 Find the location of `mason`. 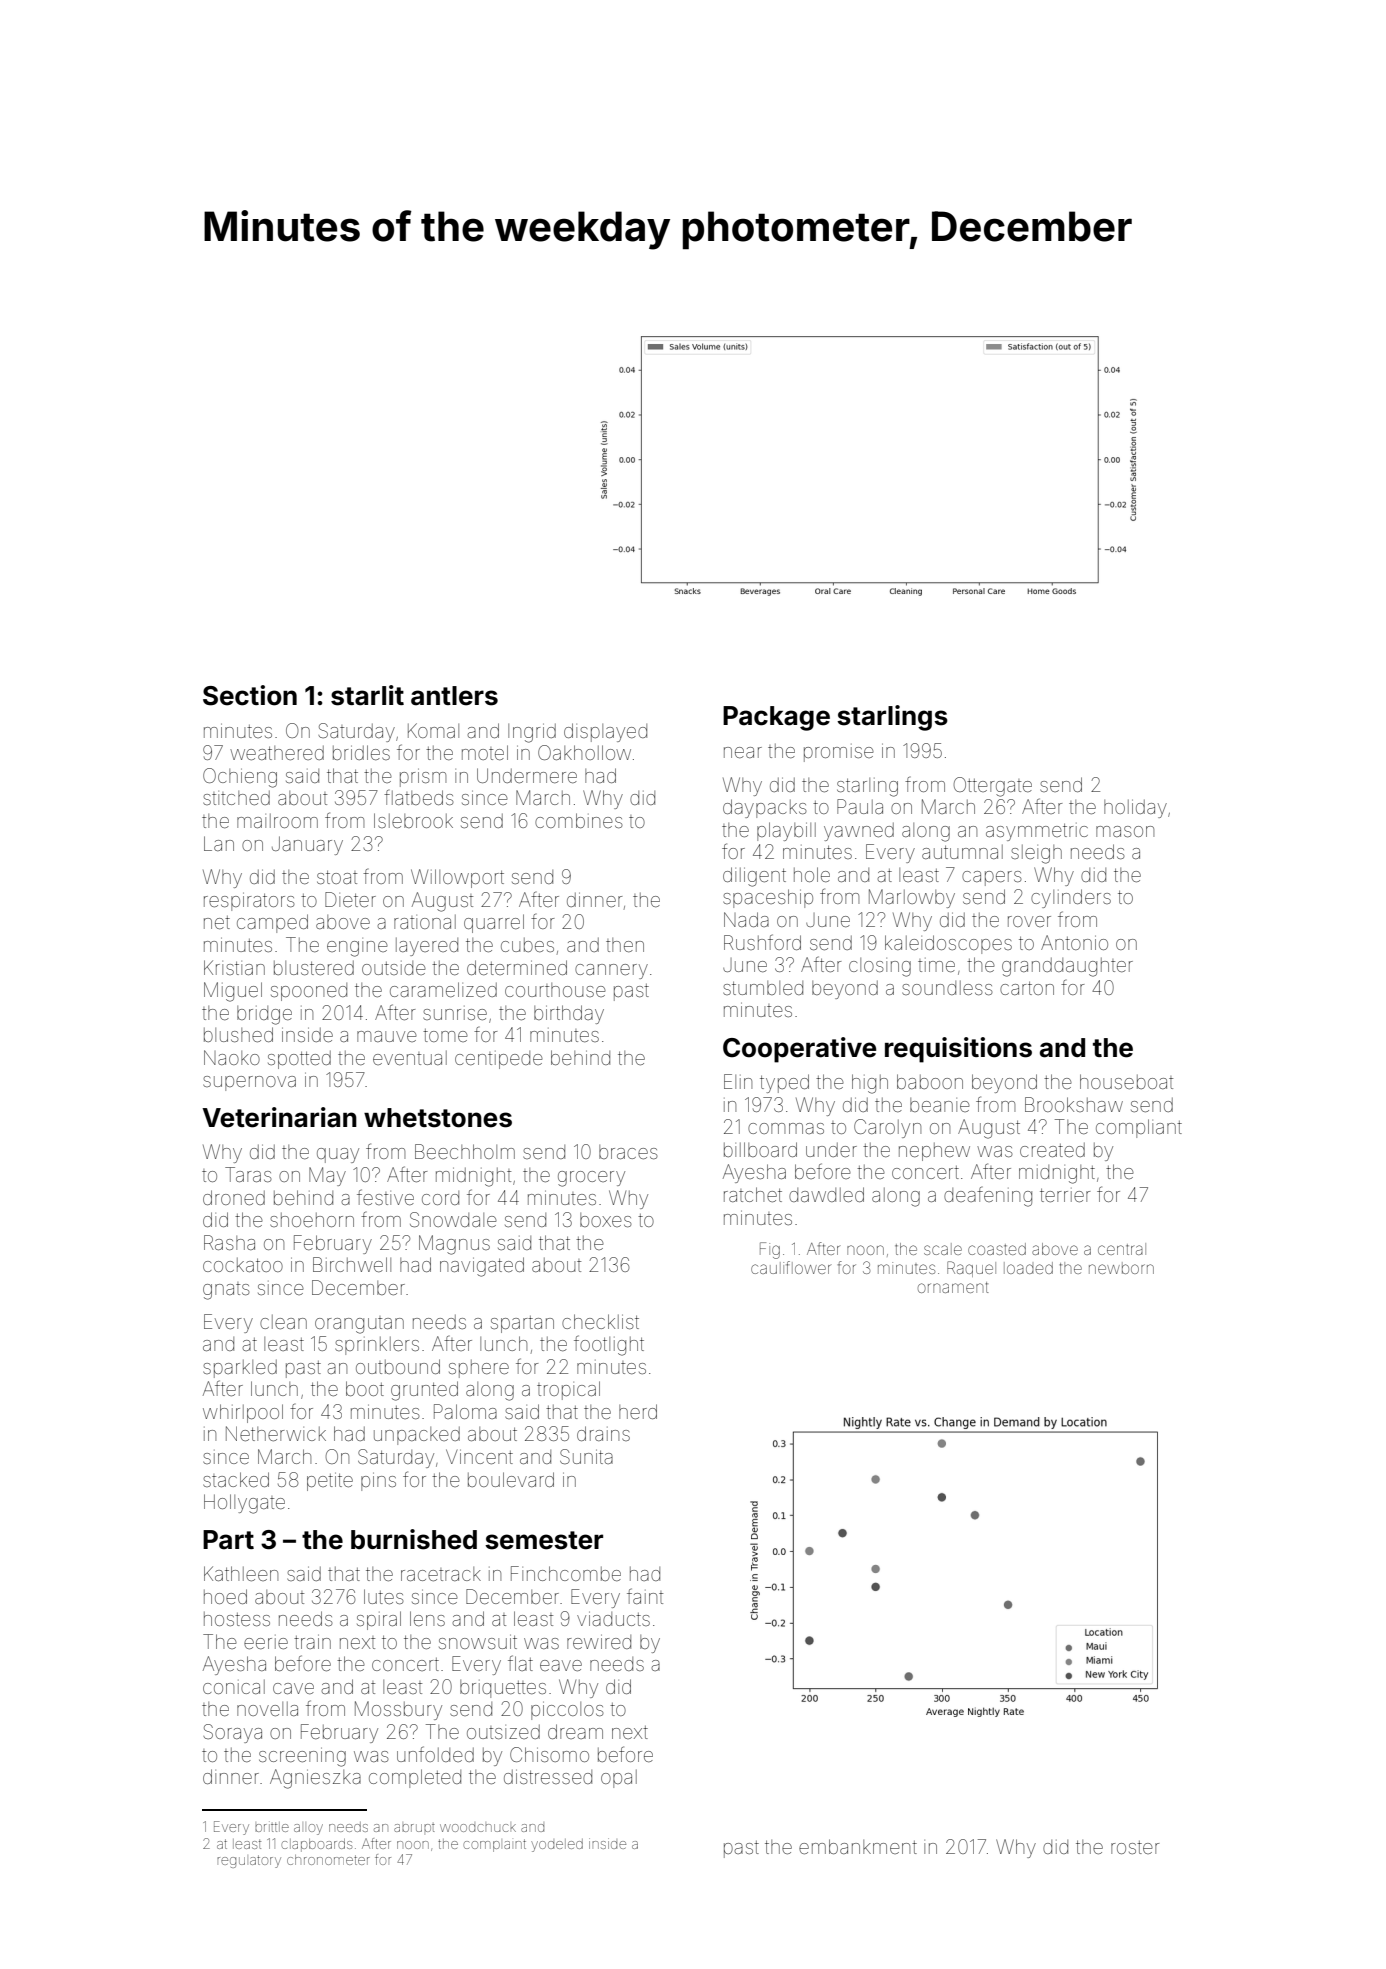

mason is located at coordinates (1125, 831).
